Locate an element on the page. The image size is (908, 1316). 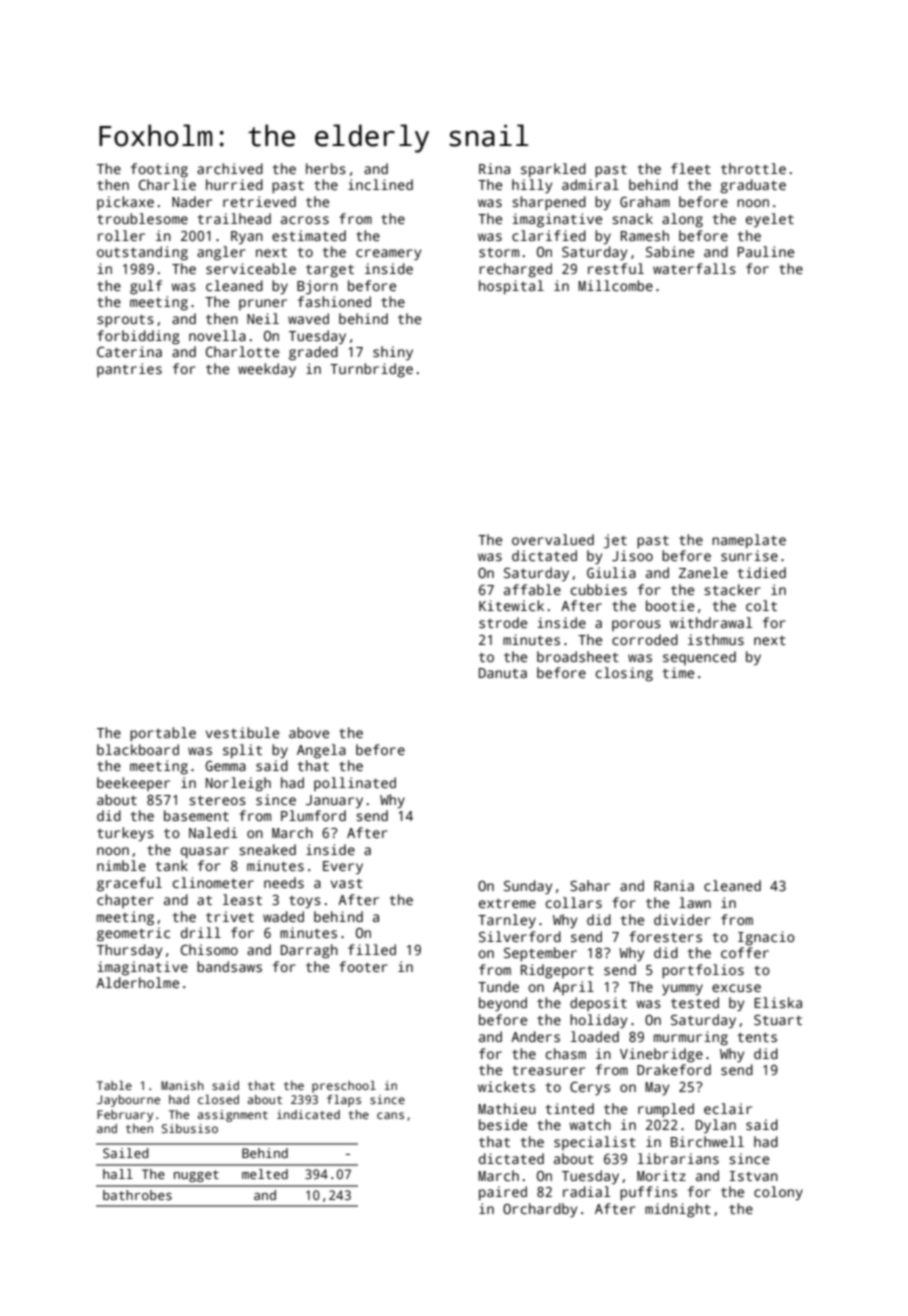
pantries is located at coordinates (129, 370).
